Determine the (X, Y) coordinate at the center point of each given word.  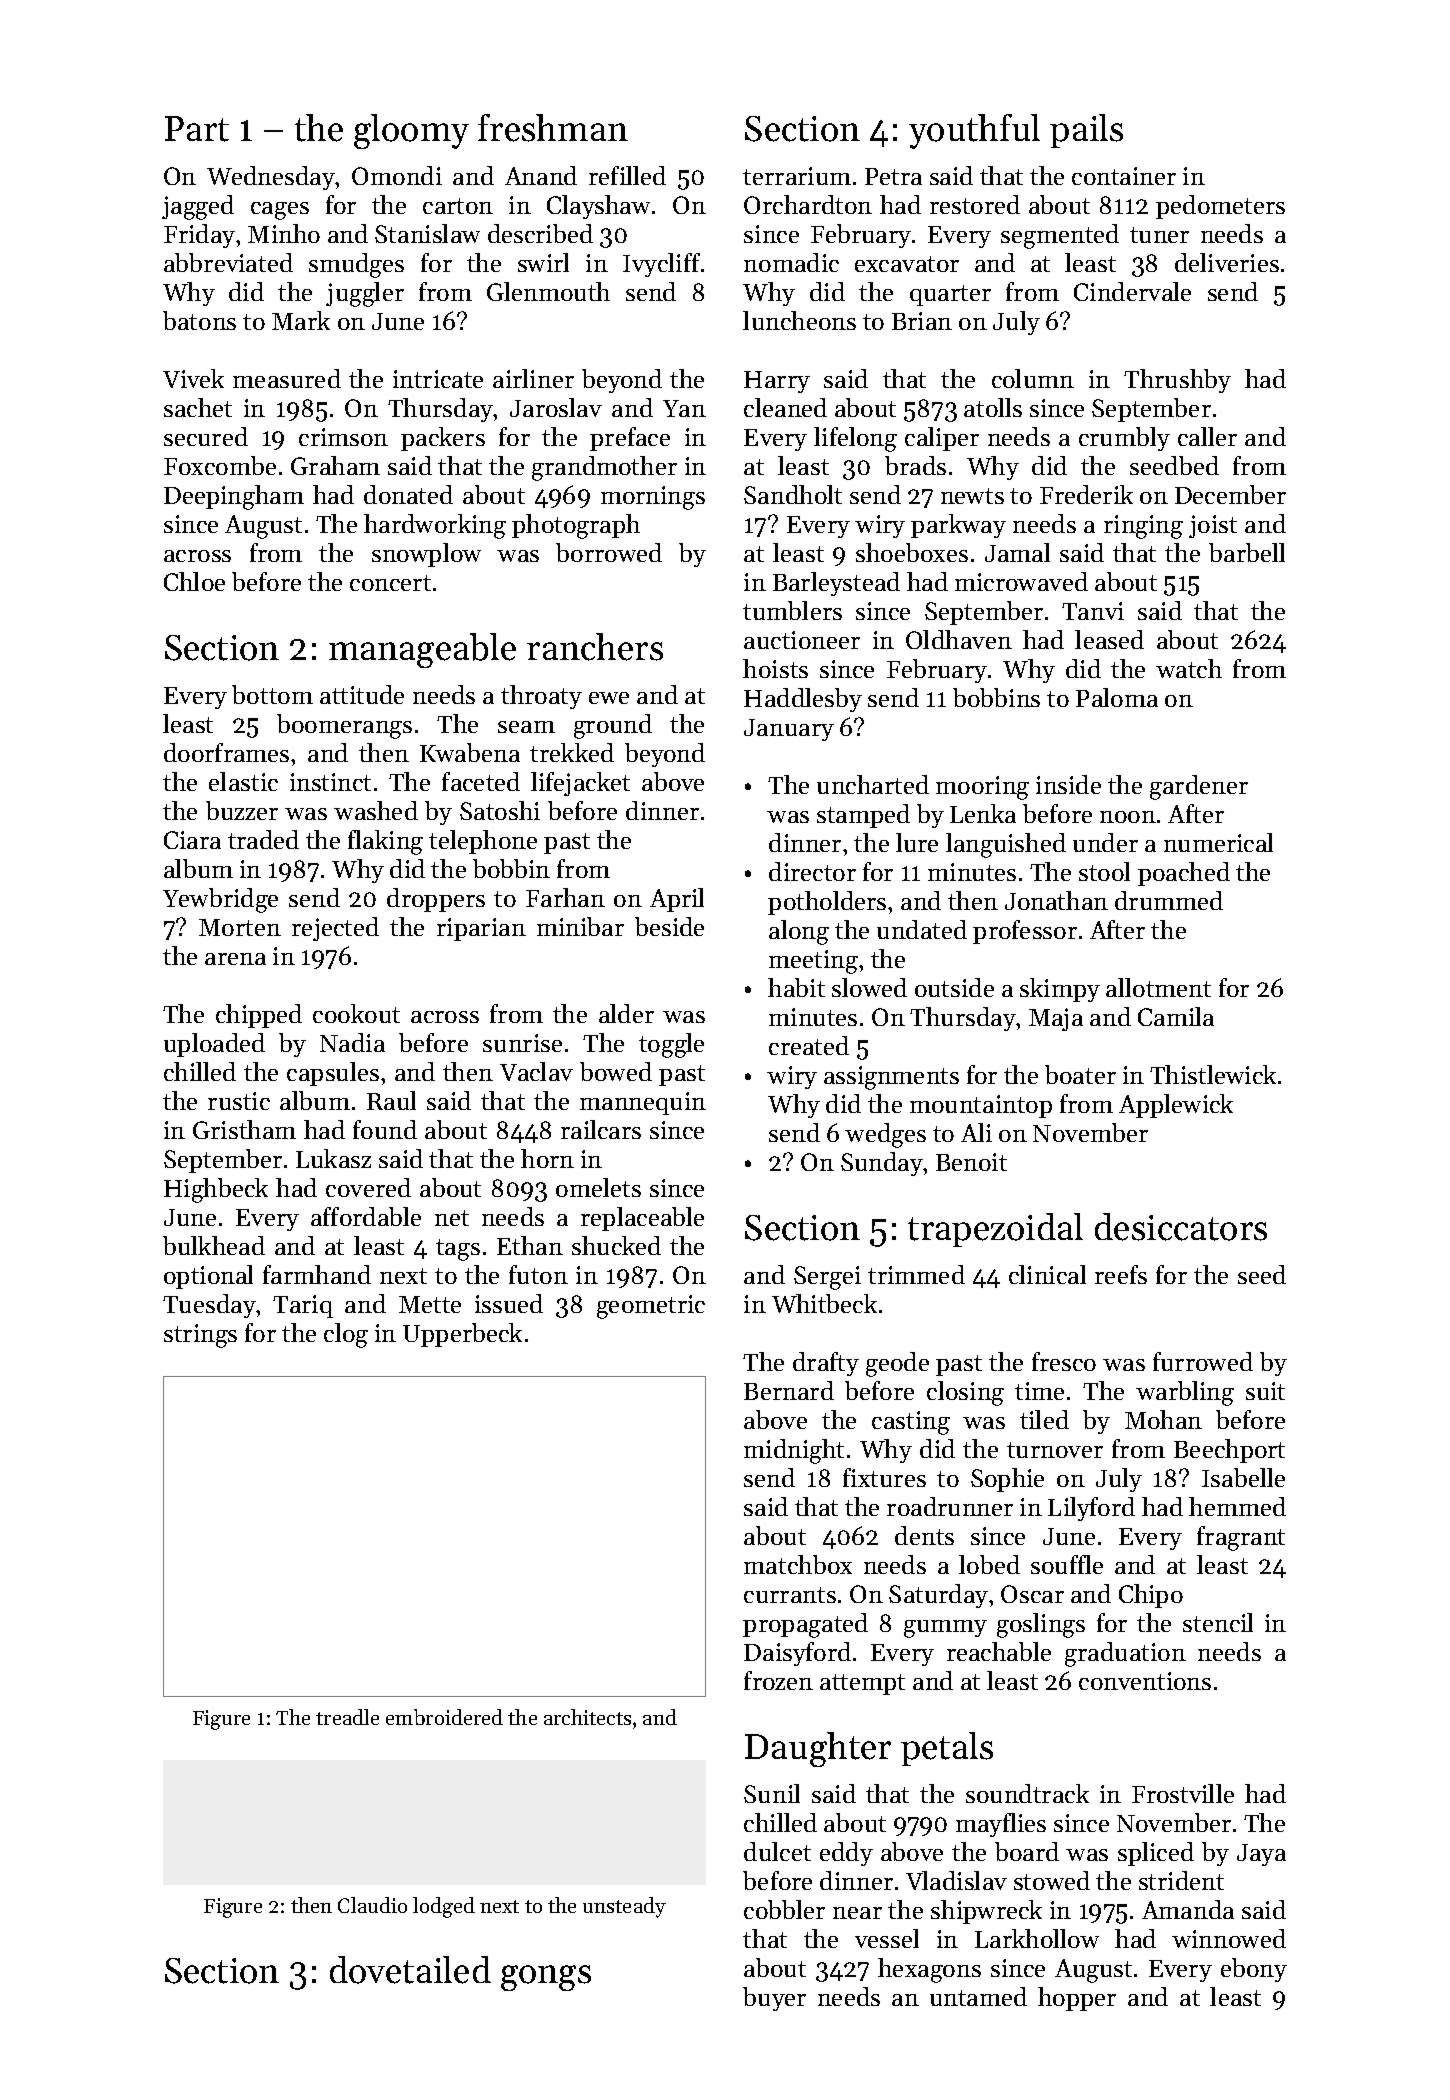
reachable (999, 1651)
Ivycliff (661, 265)
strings (200, 1336)
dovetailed (410, 1970)
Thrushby (1177, 381)
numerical (1218, 842)
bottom (272, 694)
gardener (1199, 787)
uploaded (214, 1045)
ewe (609, 698)
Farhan (565, 897)
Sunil (772, 1793)
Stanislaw (427, 233)
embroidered (444, 1717)
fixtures (884, 1477)
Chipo (1151, 1596)
